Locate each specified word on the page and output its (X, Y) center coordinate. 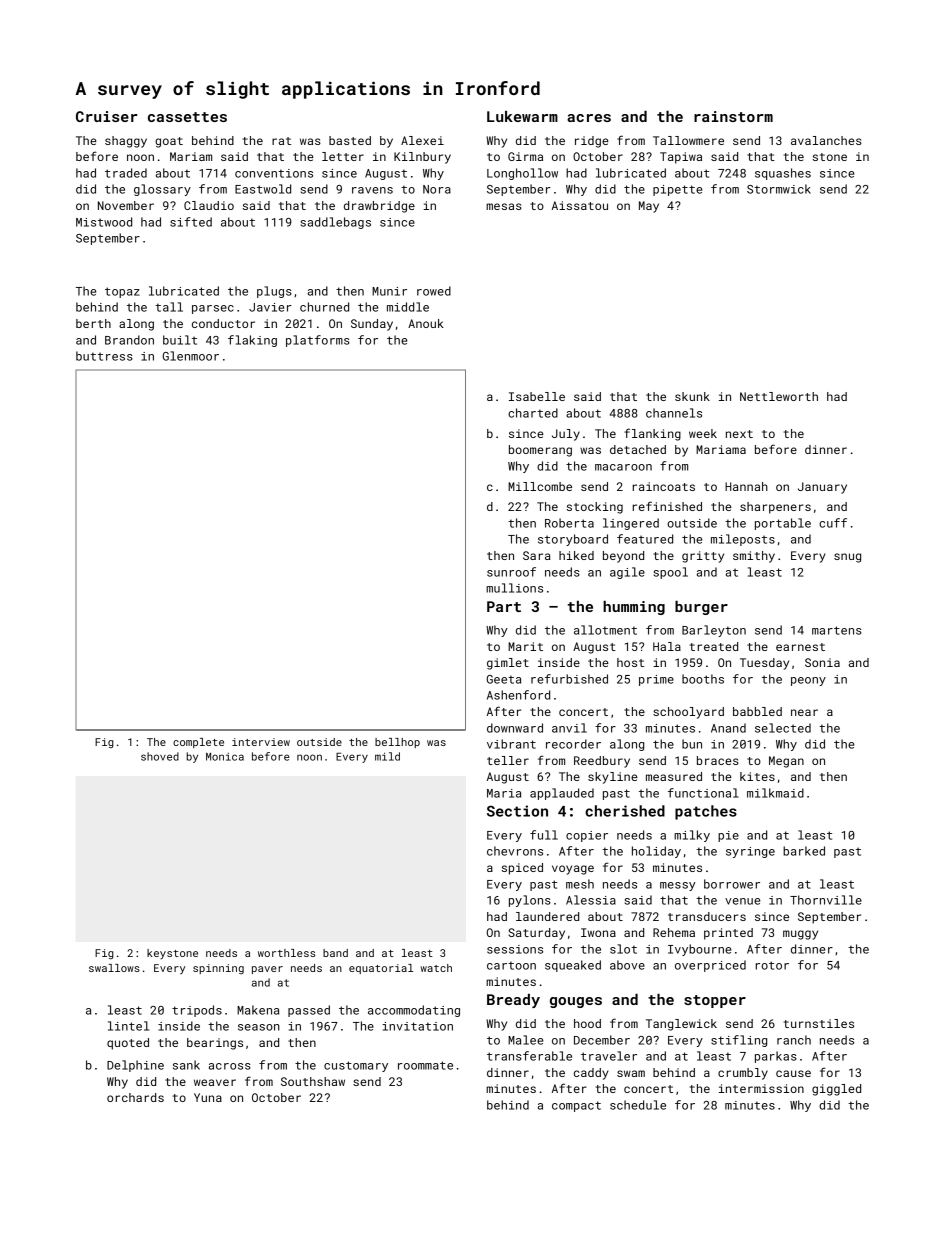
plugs (274, 292)
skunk (692, 396)
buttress (104, 356)
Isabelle (537, 396)
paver (267, 970)
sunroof (511, 572)
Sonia (822, 662)
